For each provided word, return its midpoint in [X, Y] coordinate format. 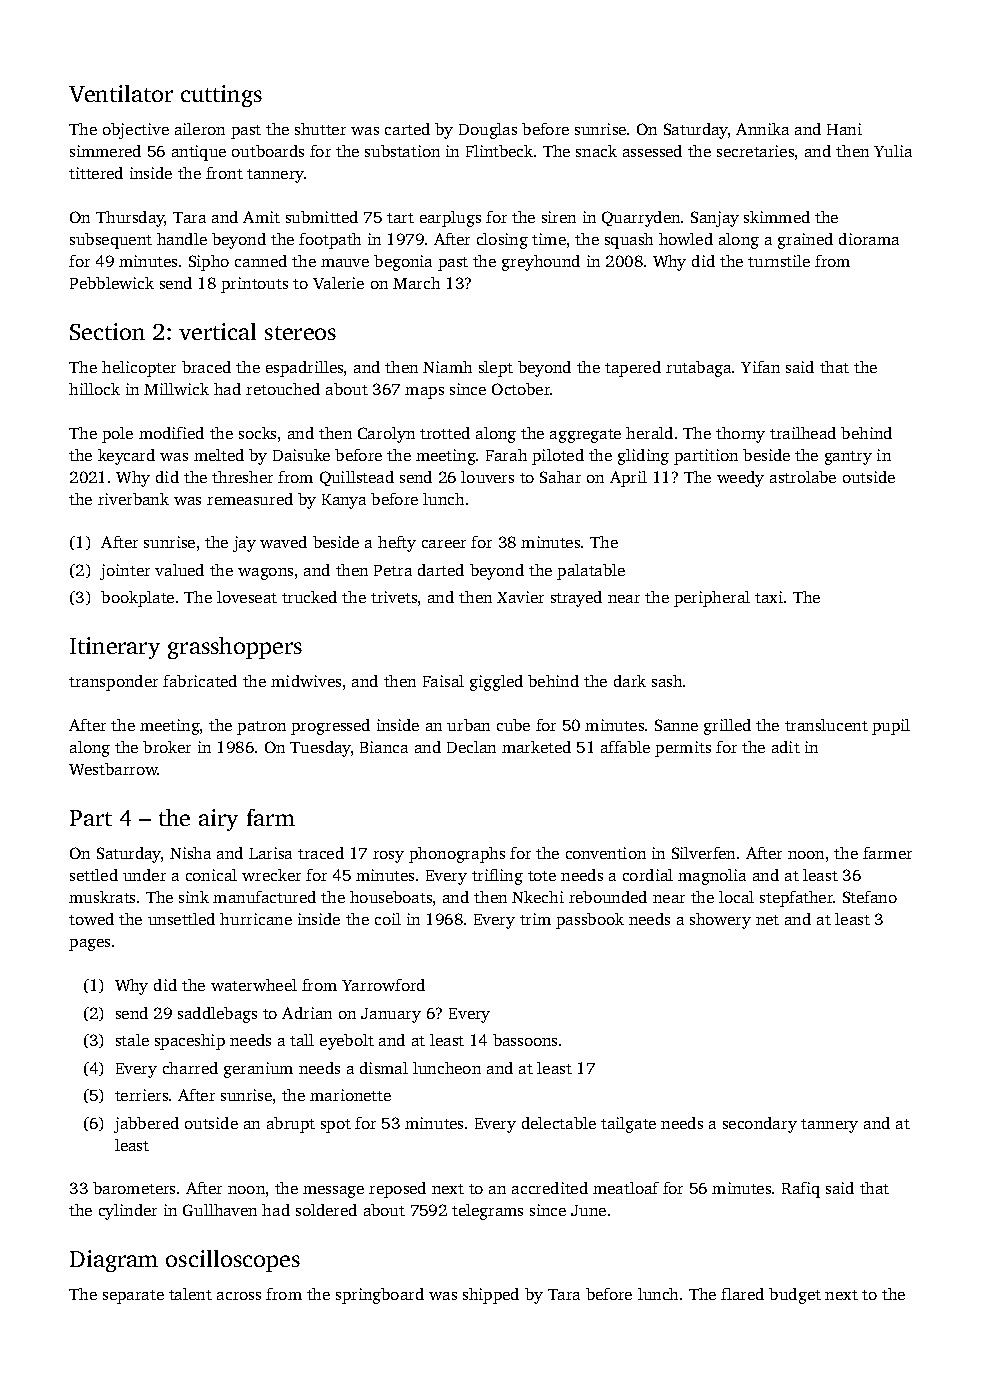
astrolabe [803, 477]
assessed [652, 151]
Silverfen [703, 853]
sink [194, 897]
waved [283, 542]
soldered [326, 1210]
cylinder [128, 1212]
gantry [848, 458]
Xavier [520, 597]
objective [136, 131]
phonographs [457, 855]
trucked [309, 597]
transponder [113, 683]
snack [596, 151]
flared [742, 1294]
